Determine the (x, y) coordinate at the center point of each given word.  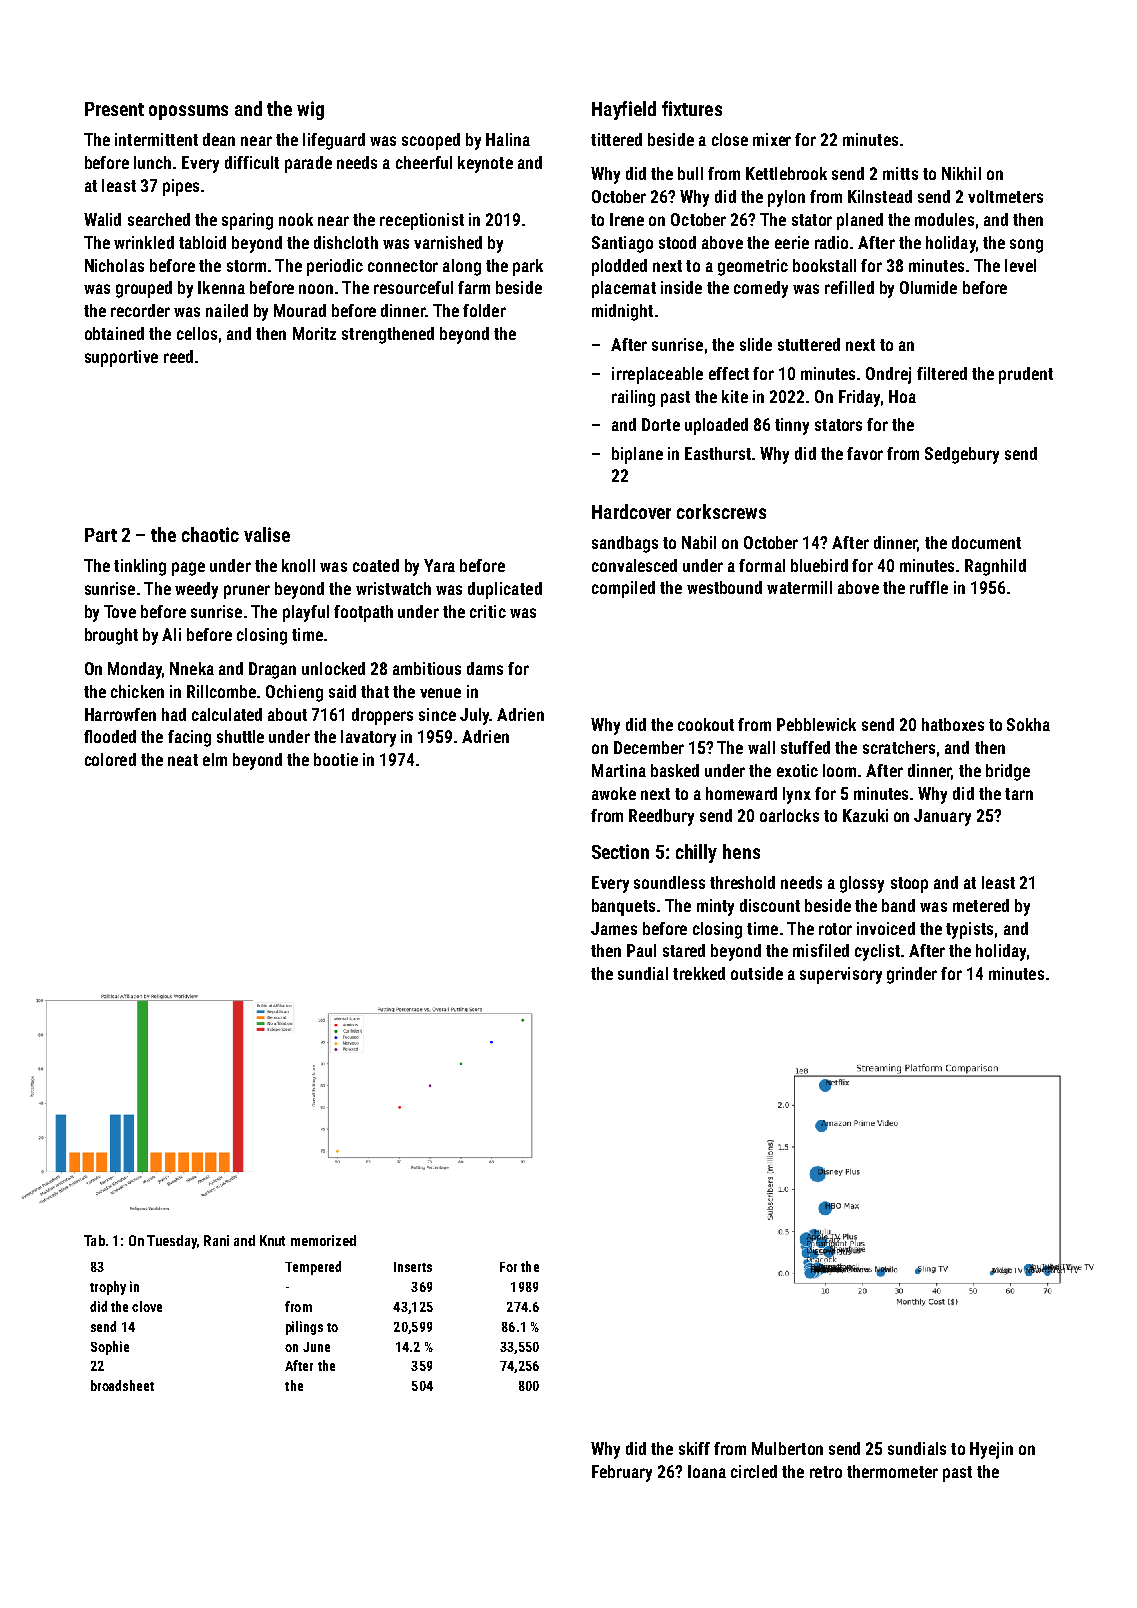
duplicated (505, 590)
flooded (110, 736)
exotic (797, 770)
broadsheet (122, 1385)
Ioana (707, 1471)
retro (826, 1472)
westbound (724, 587)
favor (865, 453)
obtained (114, 333)
